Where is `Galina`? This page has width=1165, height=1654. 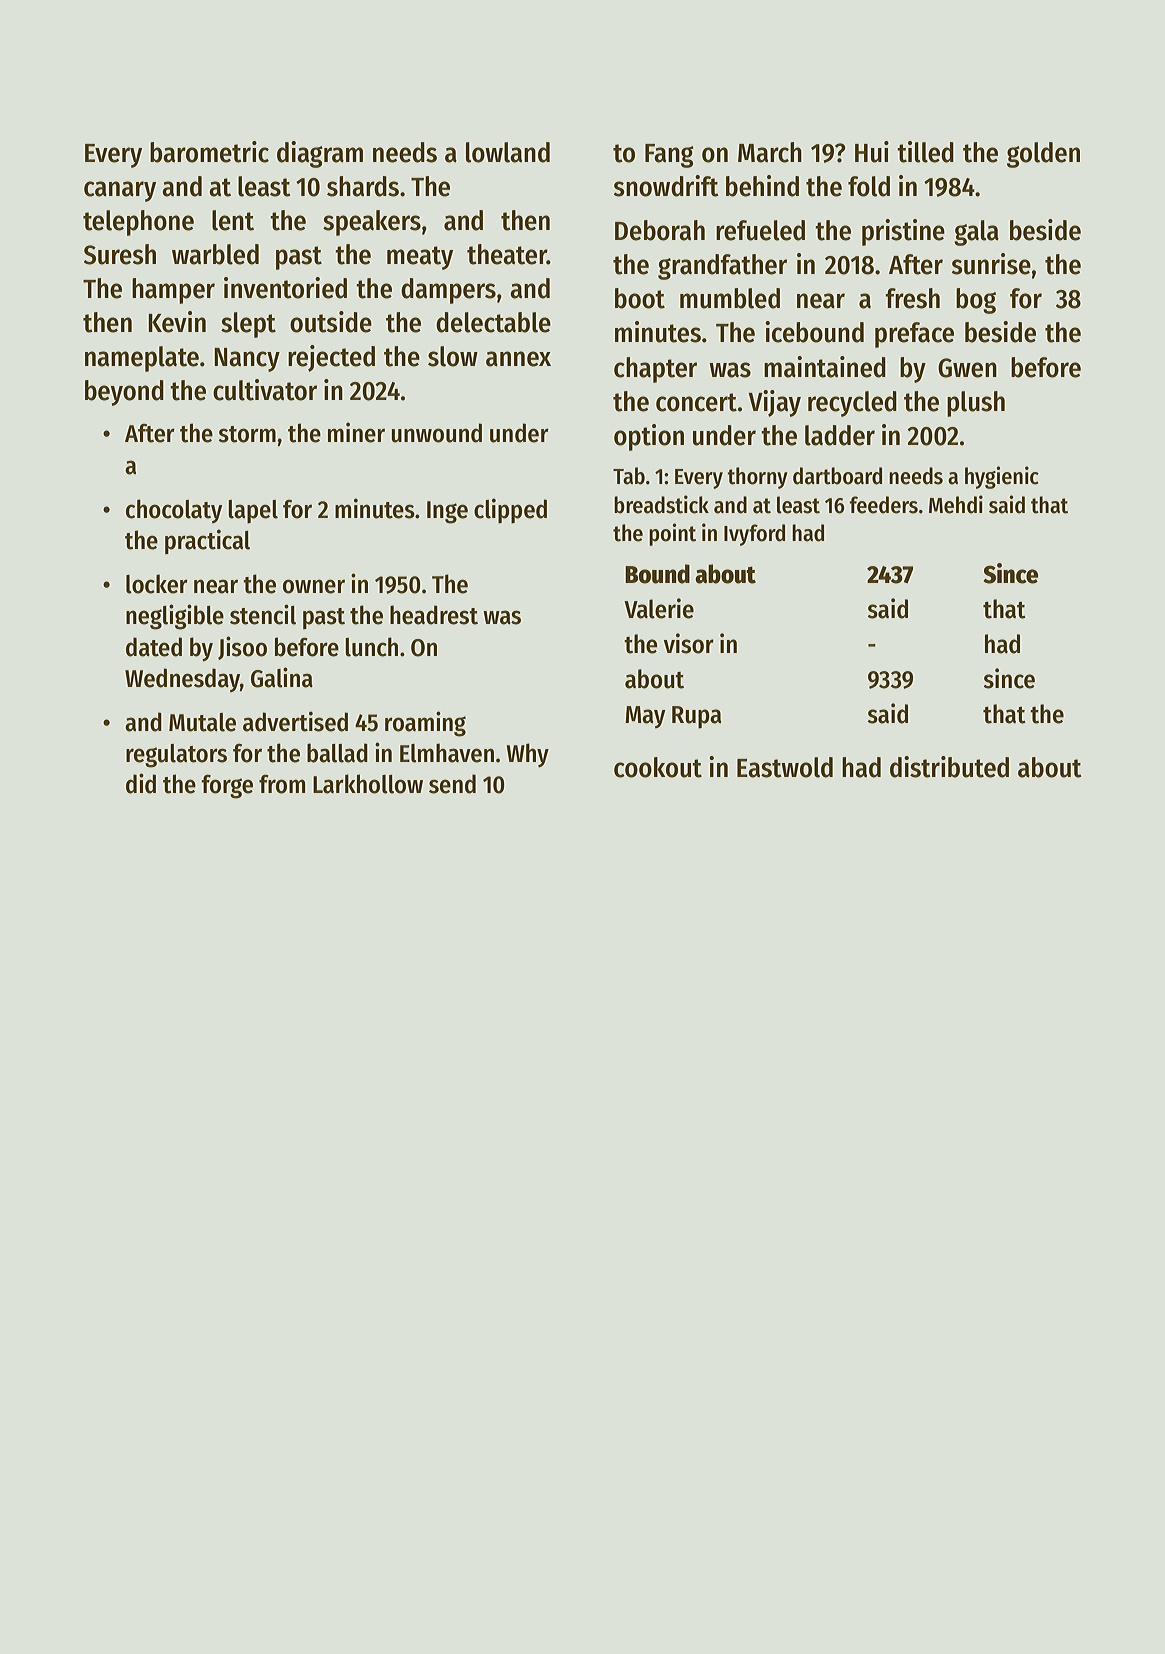
Galina is located at coordinates (282, 677).
